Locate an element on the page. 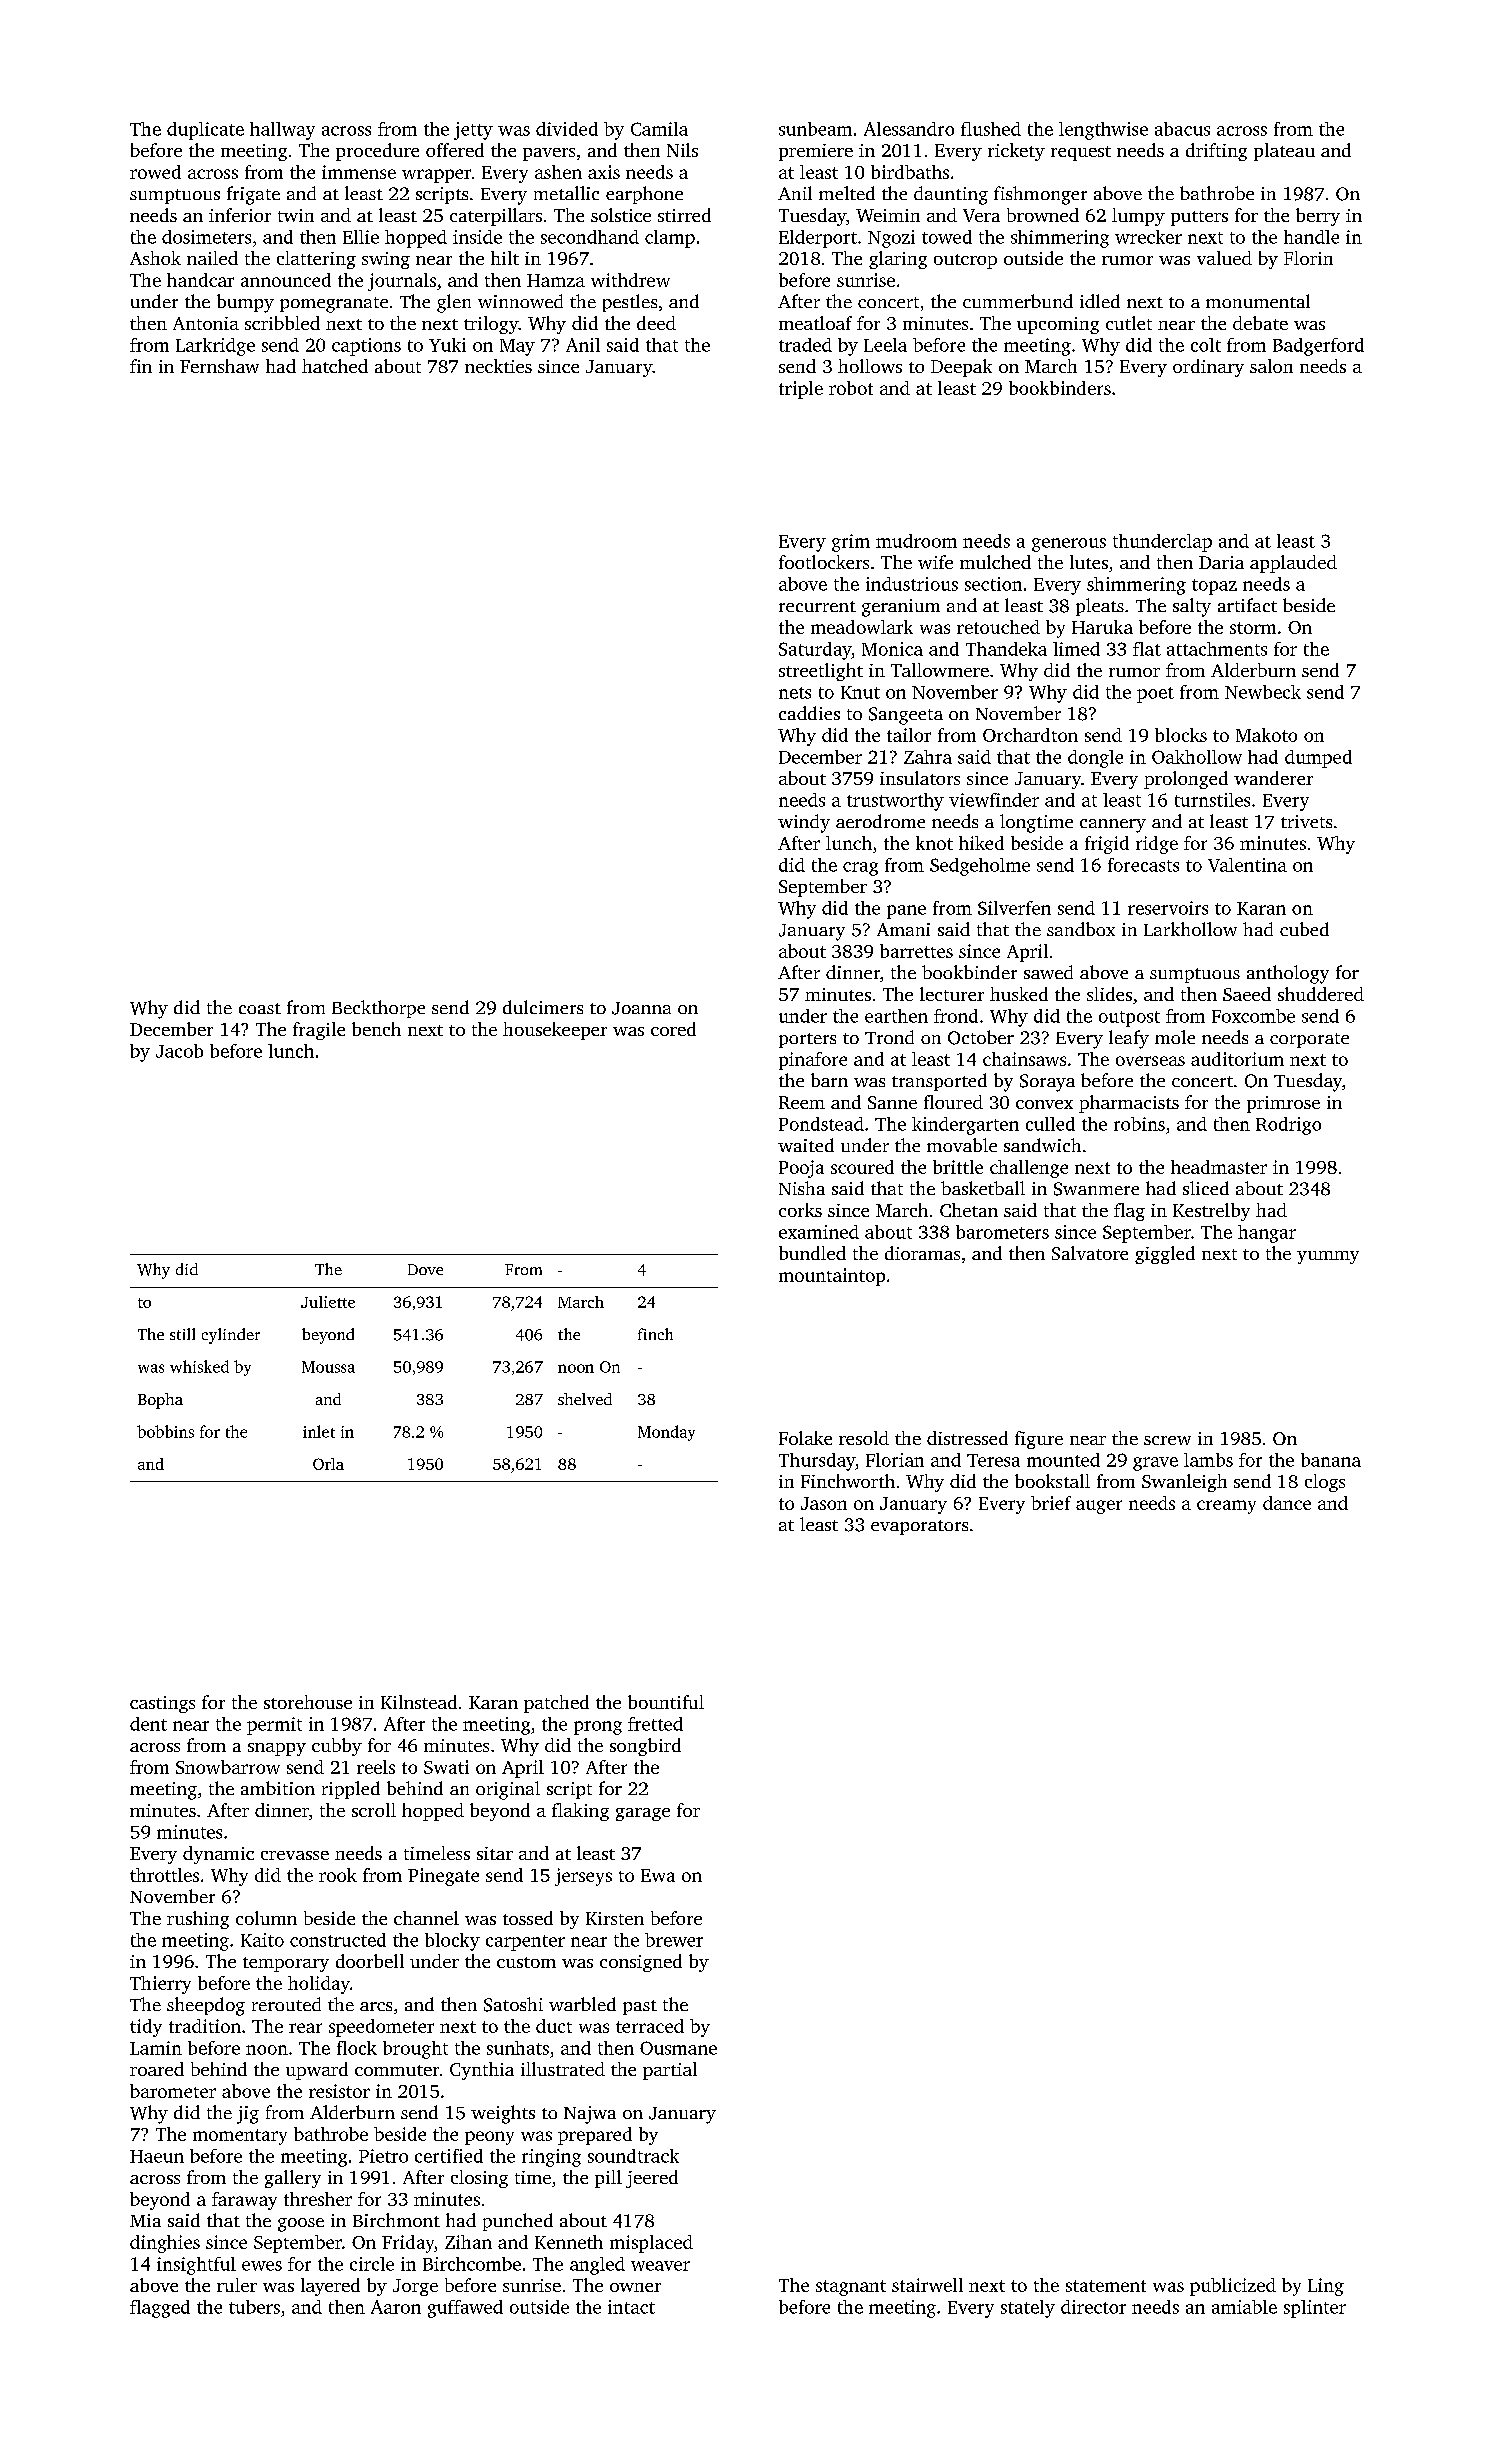 Image resolution: width=1496 pixels, height=2464 pixels. dance is located at coordinates (1287, 1503).
